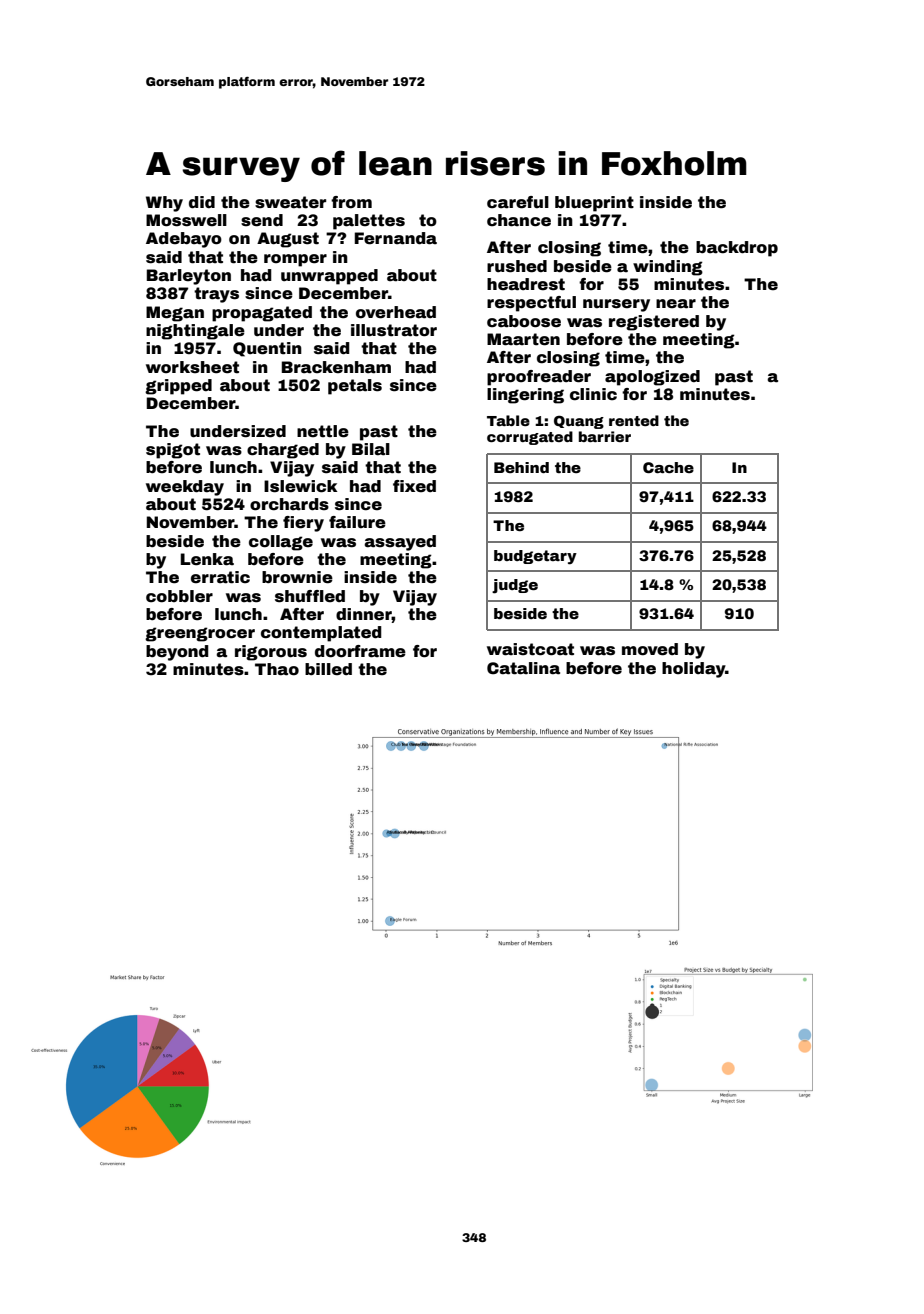 This image has height=1314, width=924. I want to click on careful, so click(518, 202).
